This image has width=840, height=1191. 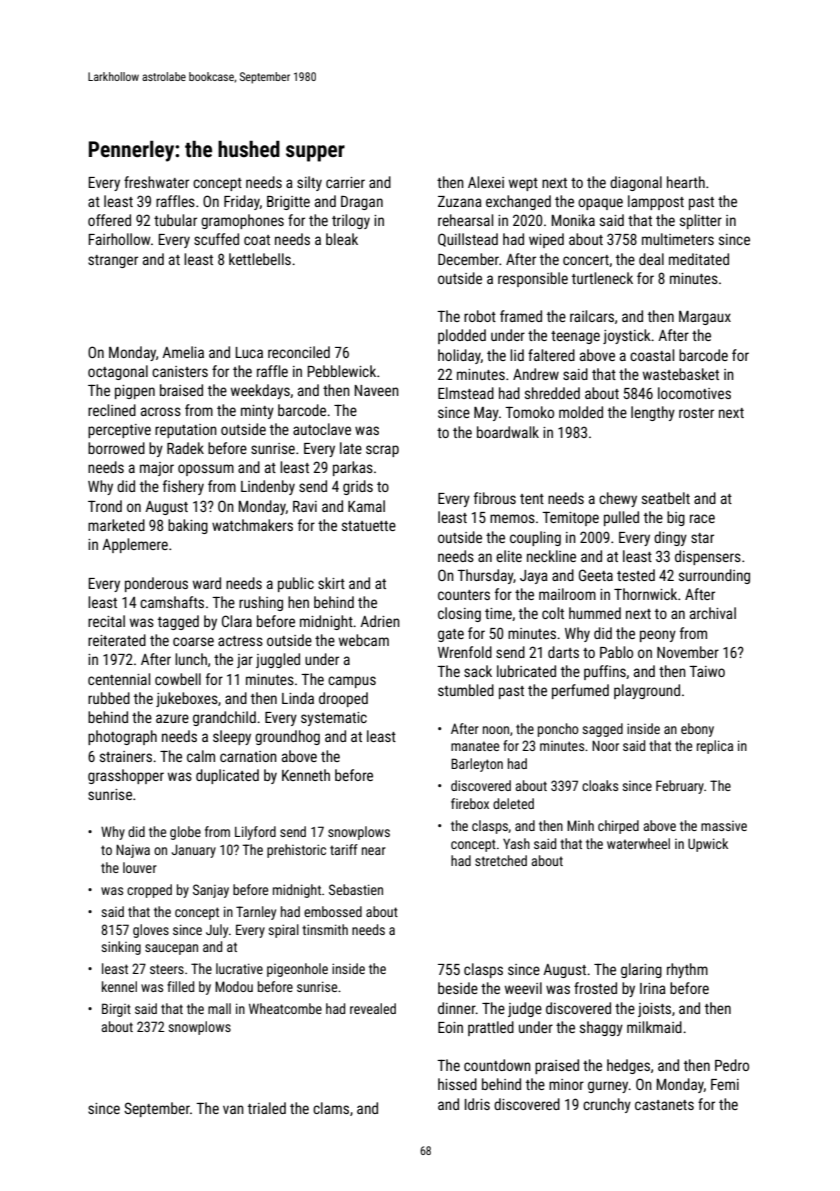 What do you see at coordinates (477, 765) in the image?
I see `Barleyton` at bounding box center [477, 765].
